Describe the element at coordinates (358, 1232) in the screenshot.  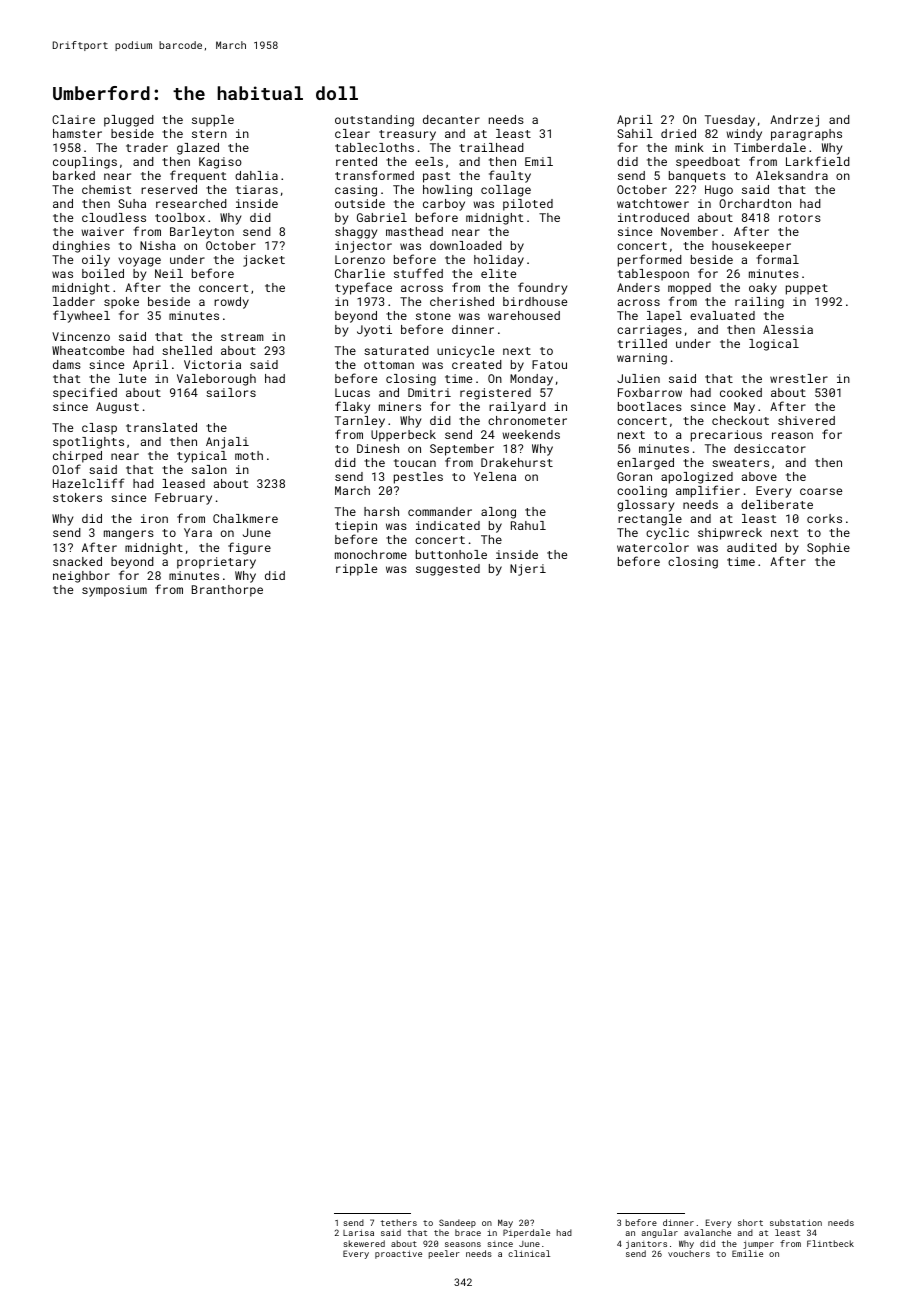
I see `Larisa` at that location.
